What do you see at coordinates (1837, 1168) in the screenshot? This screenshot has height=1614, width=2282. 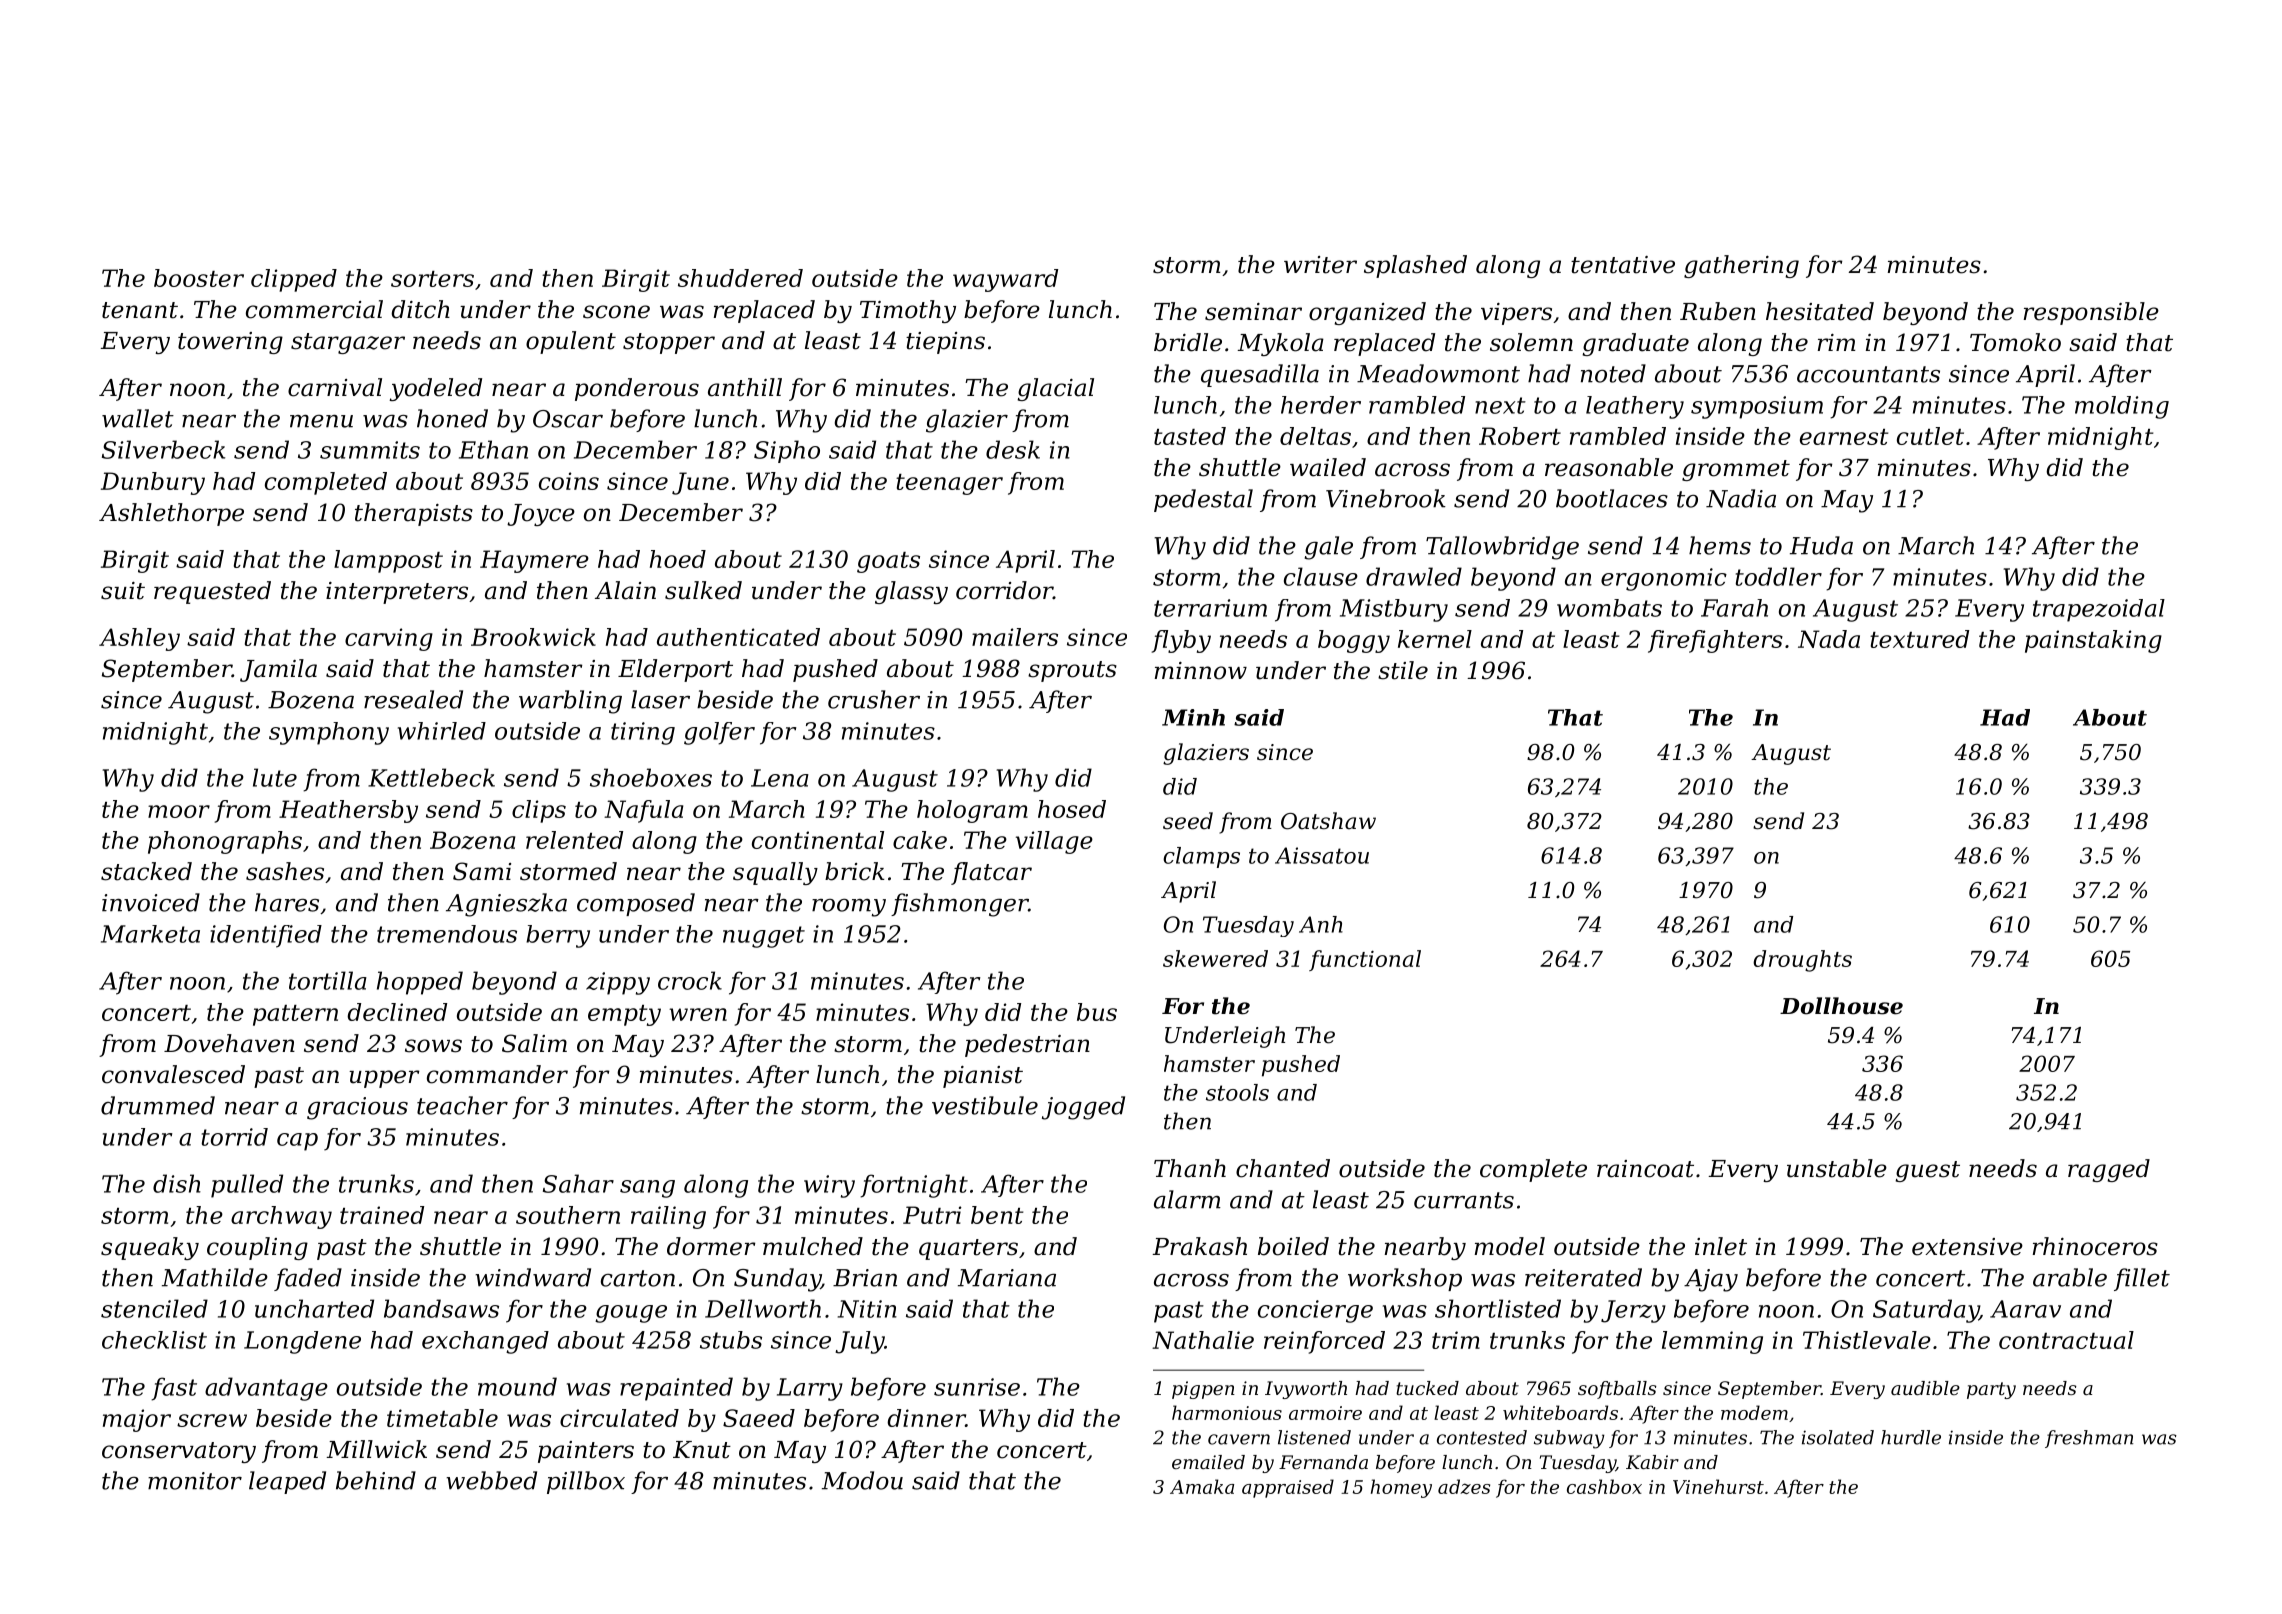 I see `unstable` at bounding box center [1837, 1168].
